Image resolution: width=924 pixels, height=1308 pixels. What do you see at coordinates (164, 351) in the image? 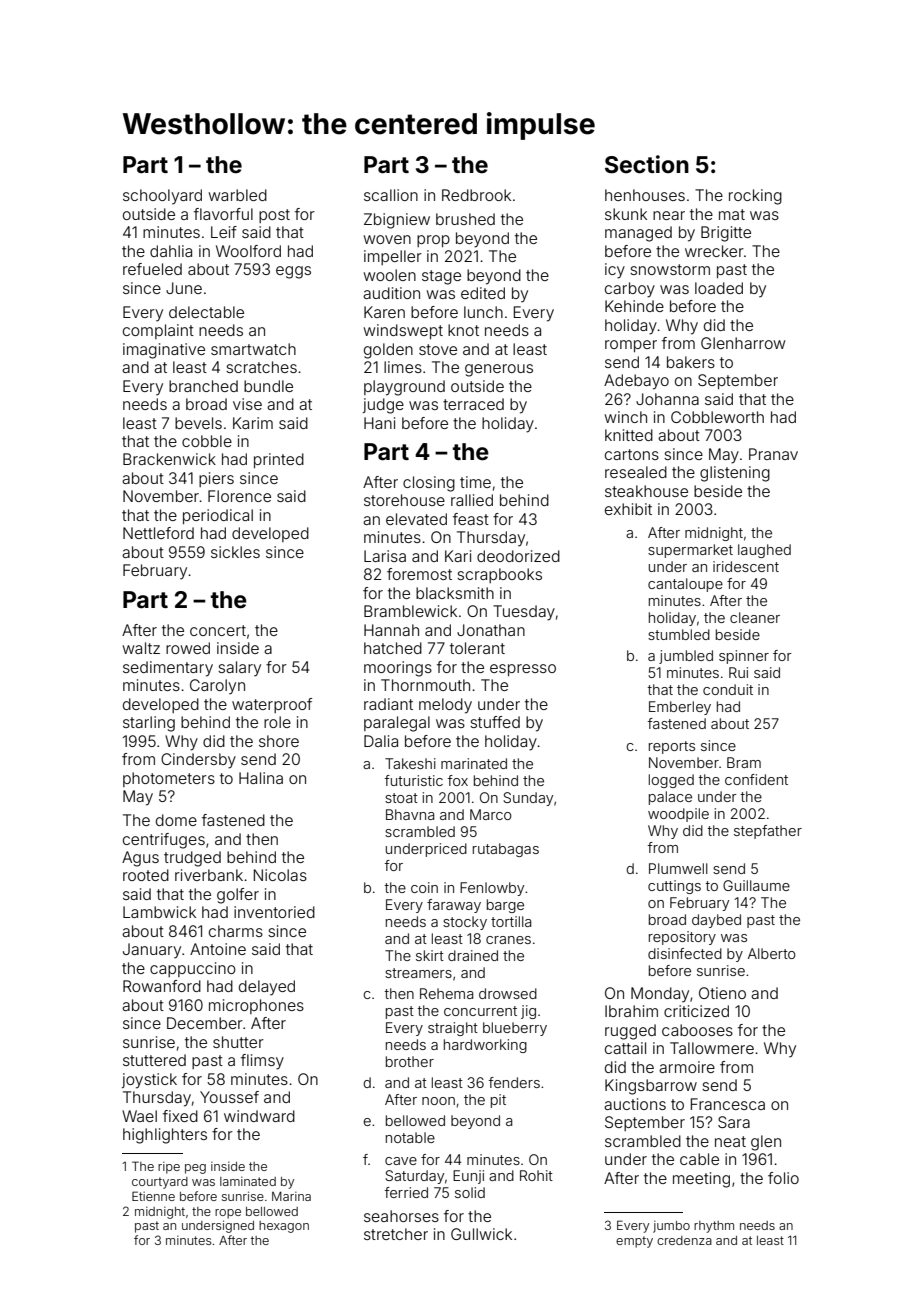
I see `imaginative` at bounding box center [164, 351].
